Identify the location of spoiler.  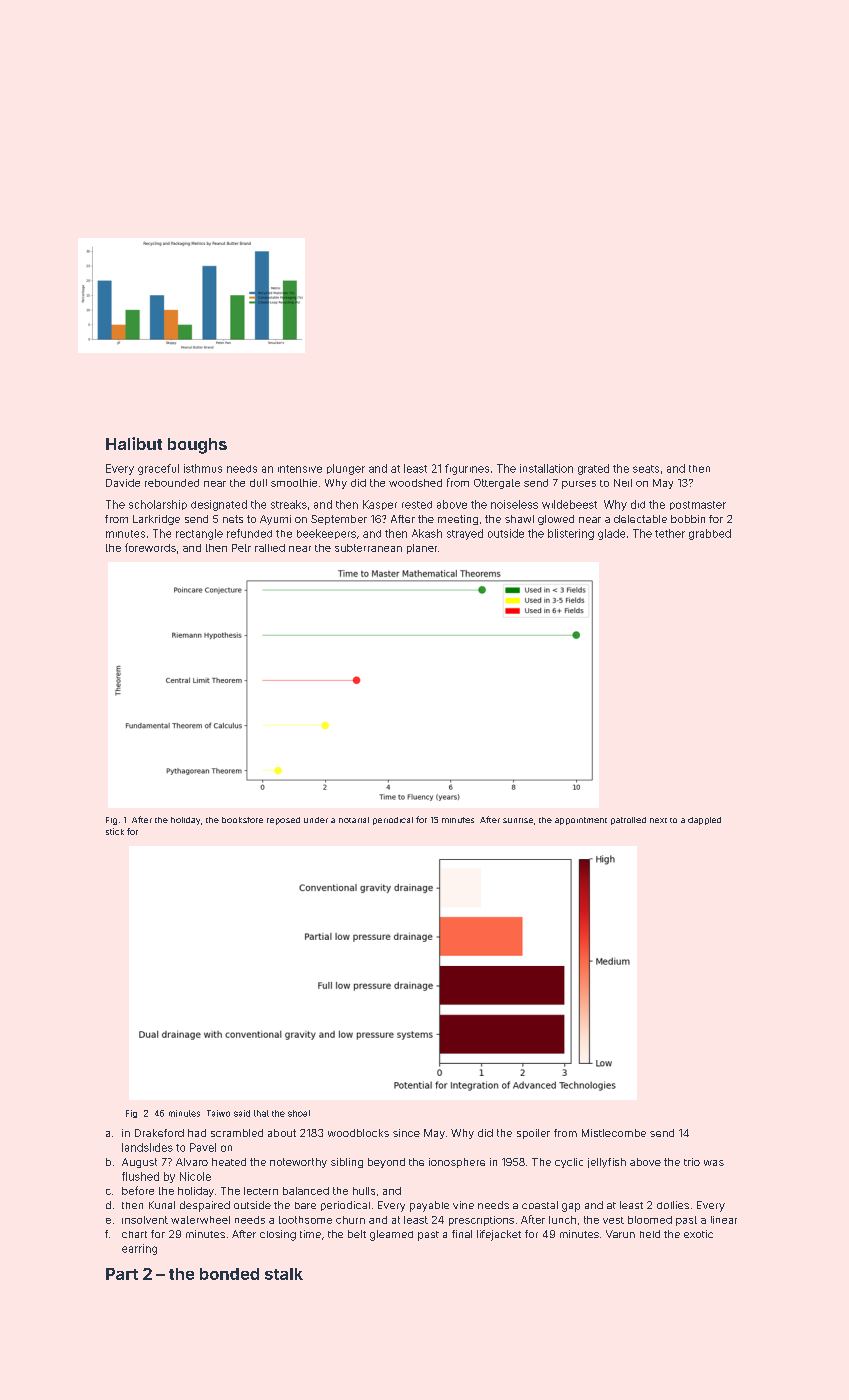
(533, 1134).
